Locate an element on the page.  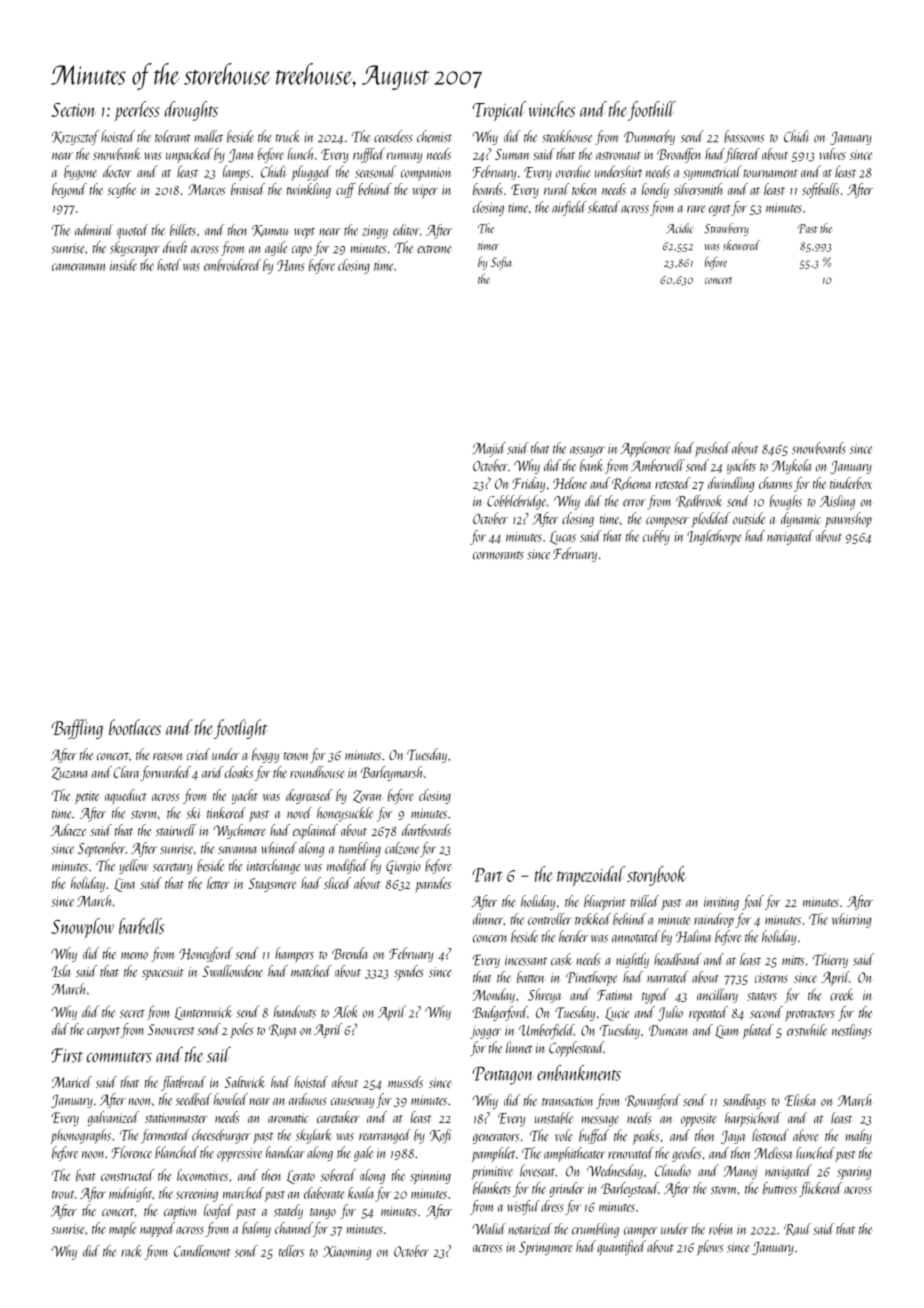
pawnshop is located at coordinates (848, 520).
